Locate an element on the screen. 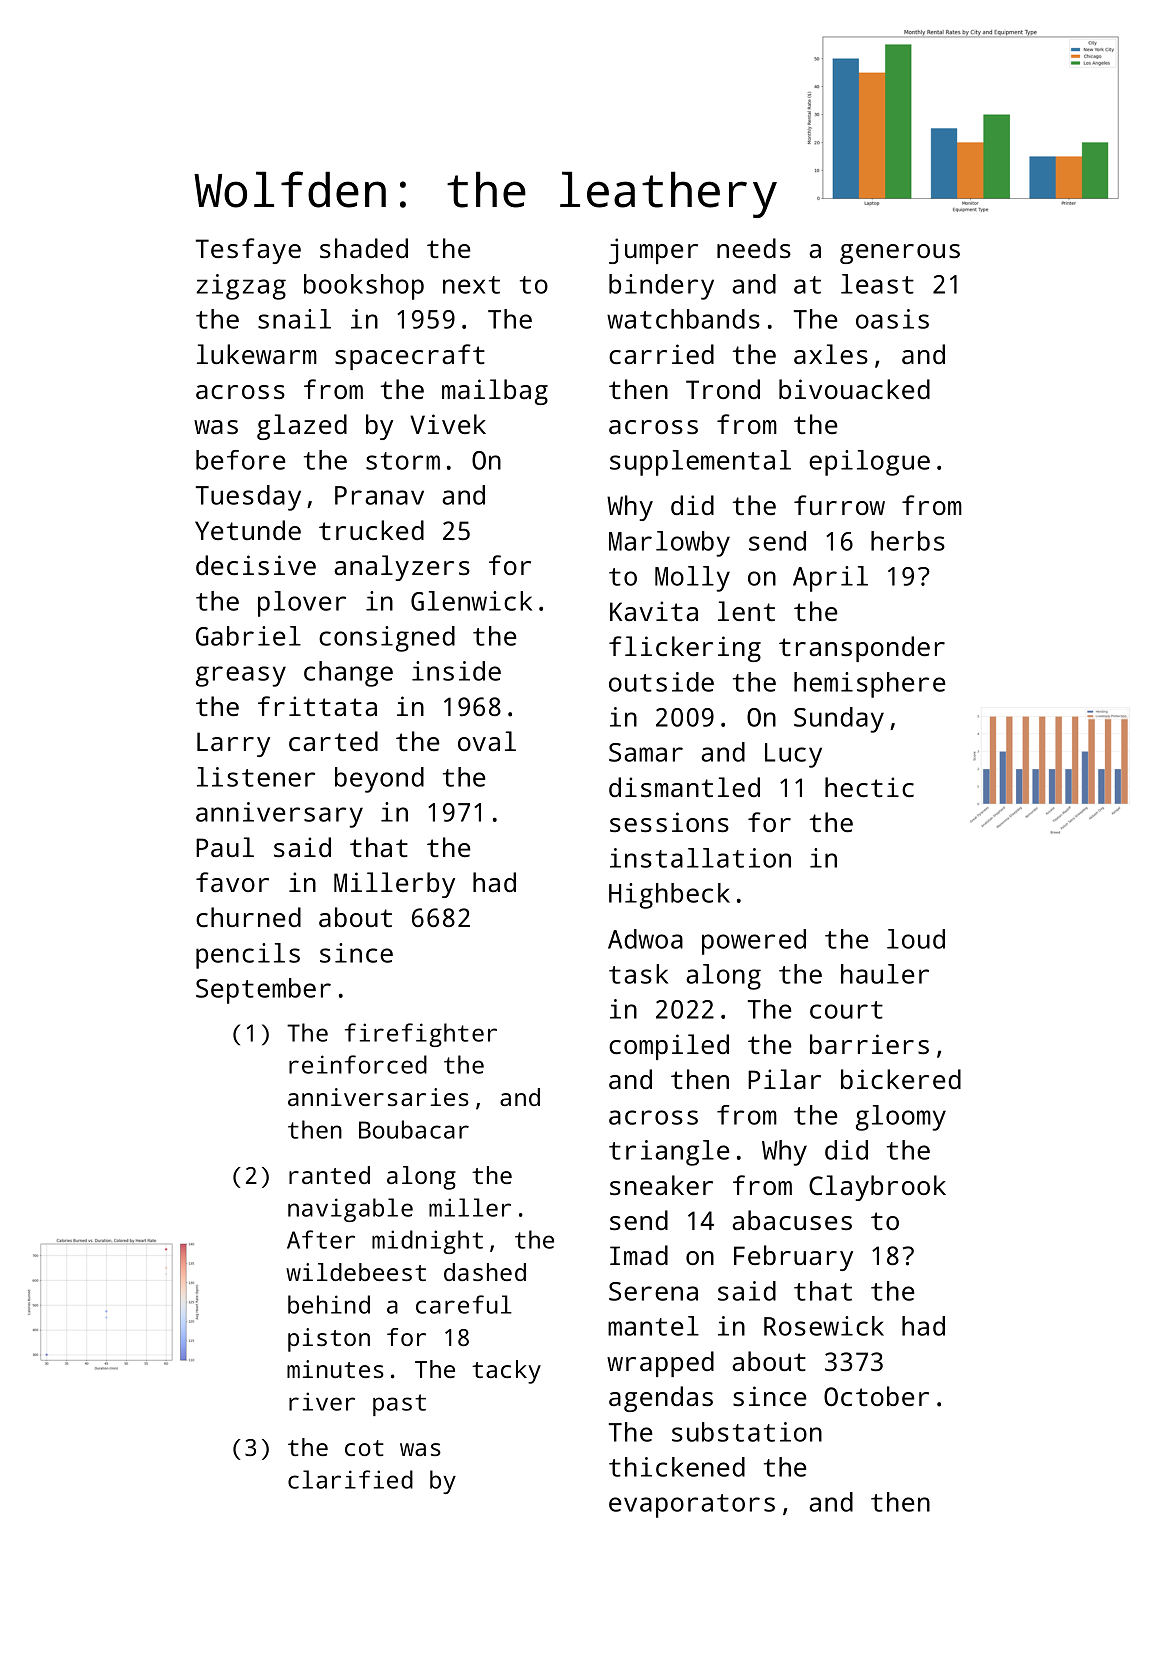  jumper is located at coordinates (653, 251).
